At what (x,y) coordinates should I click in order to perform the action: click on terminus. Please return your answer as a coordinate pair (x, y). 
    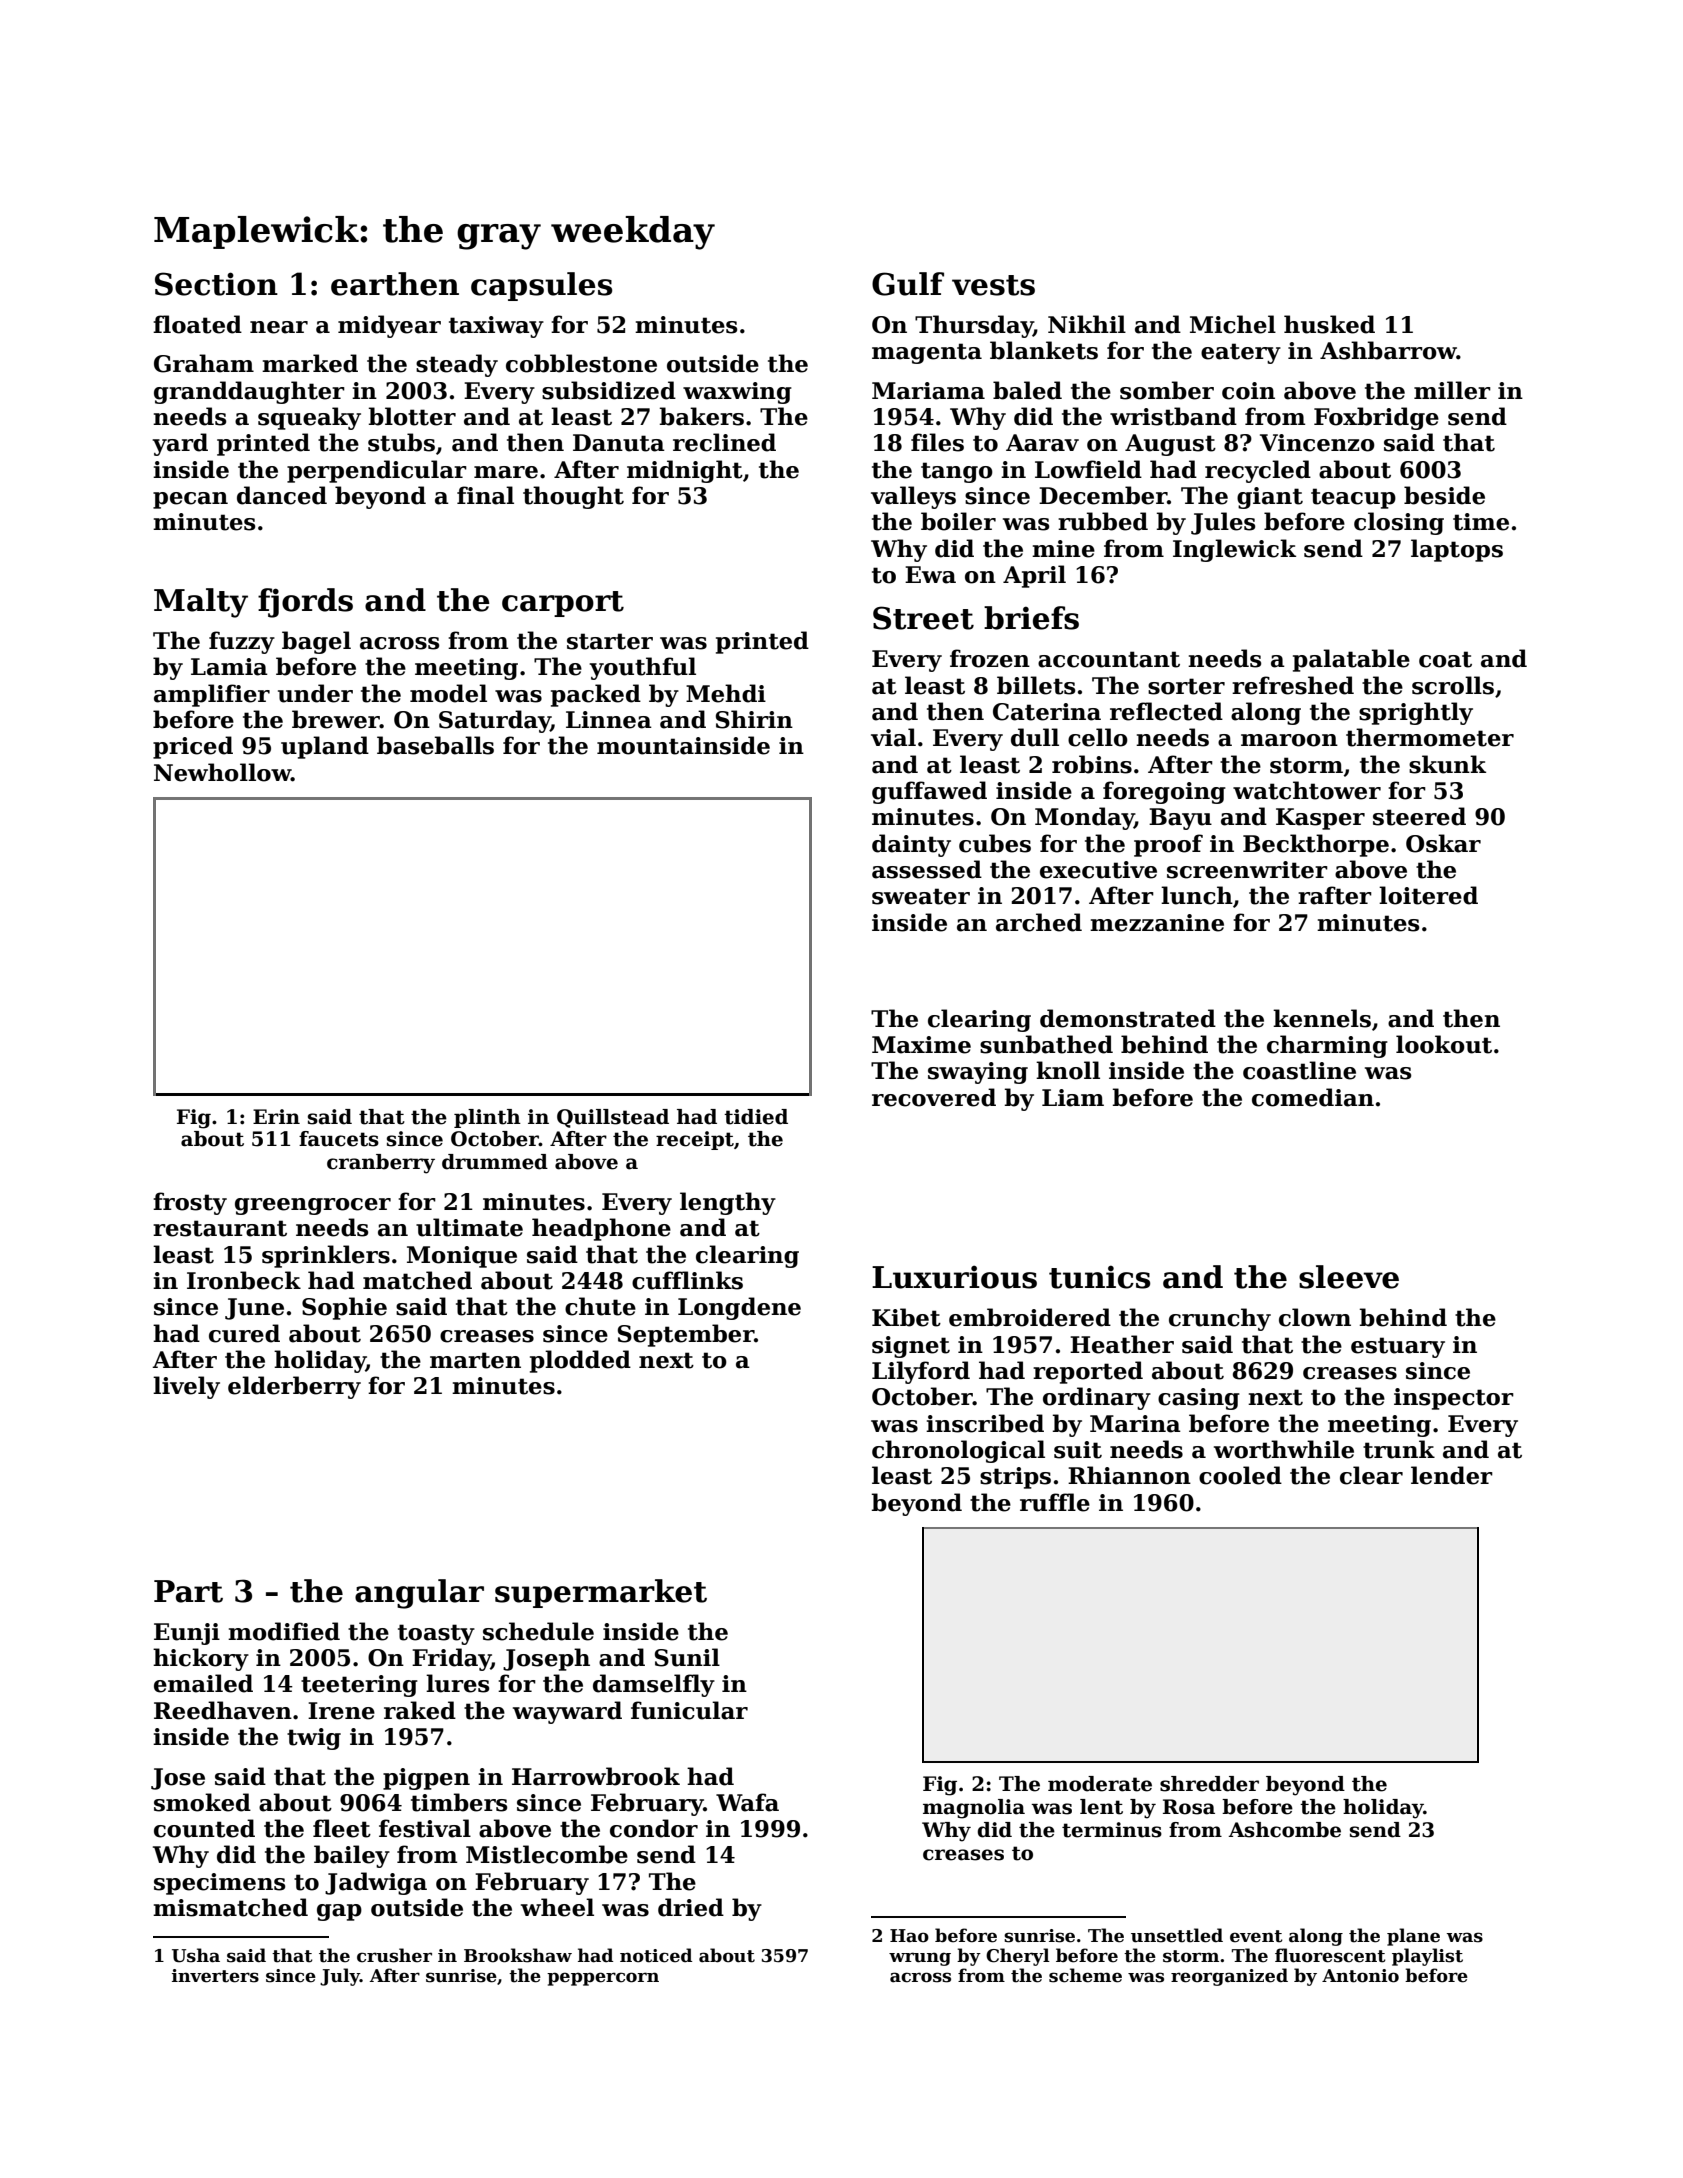
    Looking at the image, I should click on (1112, 1830).
